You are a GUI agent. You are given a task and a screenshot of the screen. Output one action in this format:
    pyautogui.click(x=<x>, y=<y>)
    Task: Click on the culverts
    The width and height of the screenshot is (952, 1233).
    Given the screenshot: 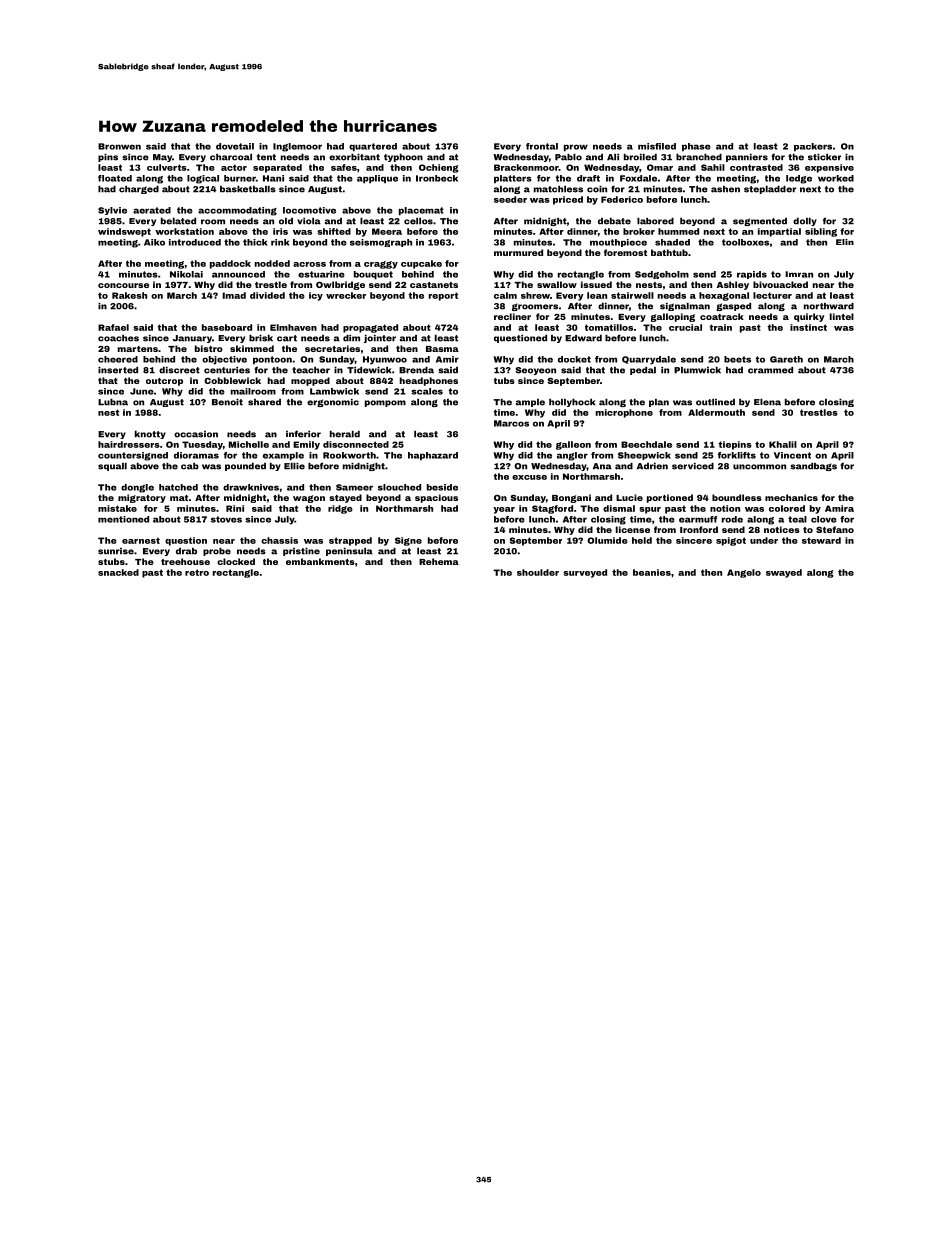 What is the action you would take?
    pyautogui.click(x=167, y=167)
